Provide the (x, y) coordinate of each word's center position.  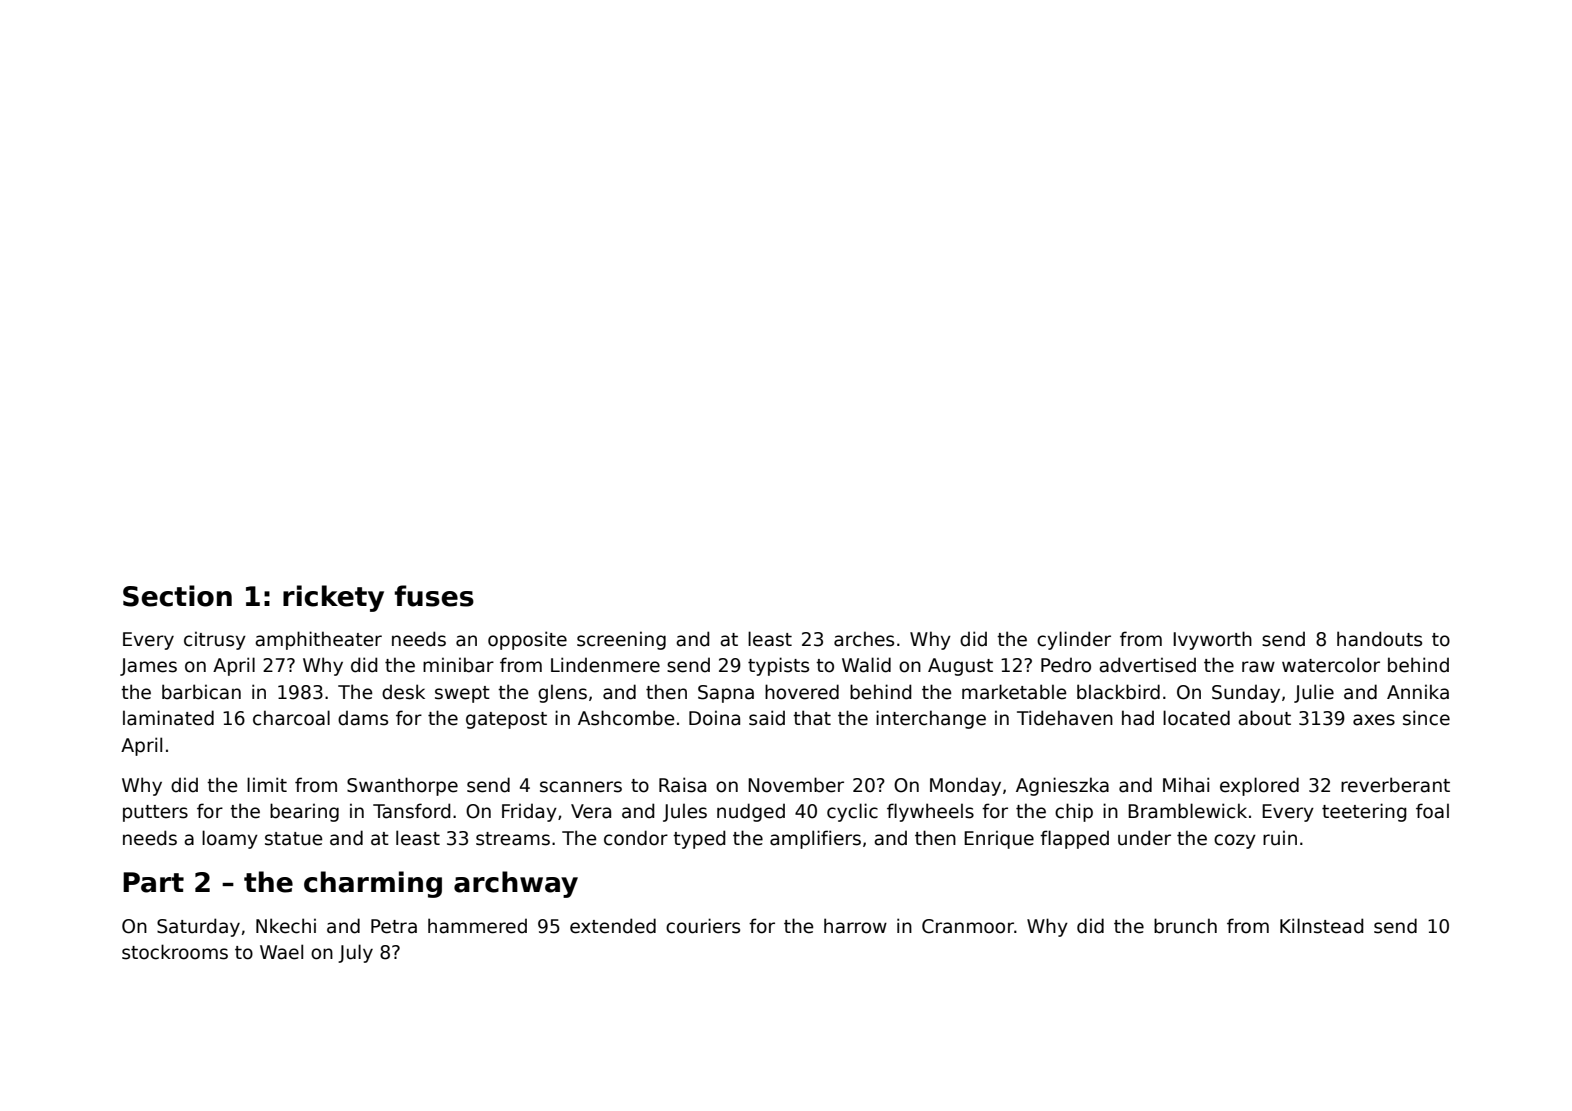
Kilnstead (1322, 926)
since (1426, 718)
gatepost (506, 720)
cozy (1235, 841)
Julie (1314, 693)
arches (864, 639)
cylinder (1074, 640)
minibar (458, 665)
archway (516, 884)
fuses (434, 596)
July (355, 953)
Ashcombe (626, 718)
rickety (333, 598)
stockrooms (175, 952)
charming (373, 884)
